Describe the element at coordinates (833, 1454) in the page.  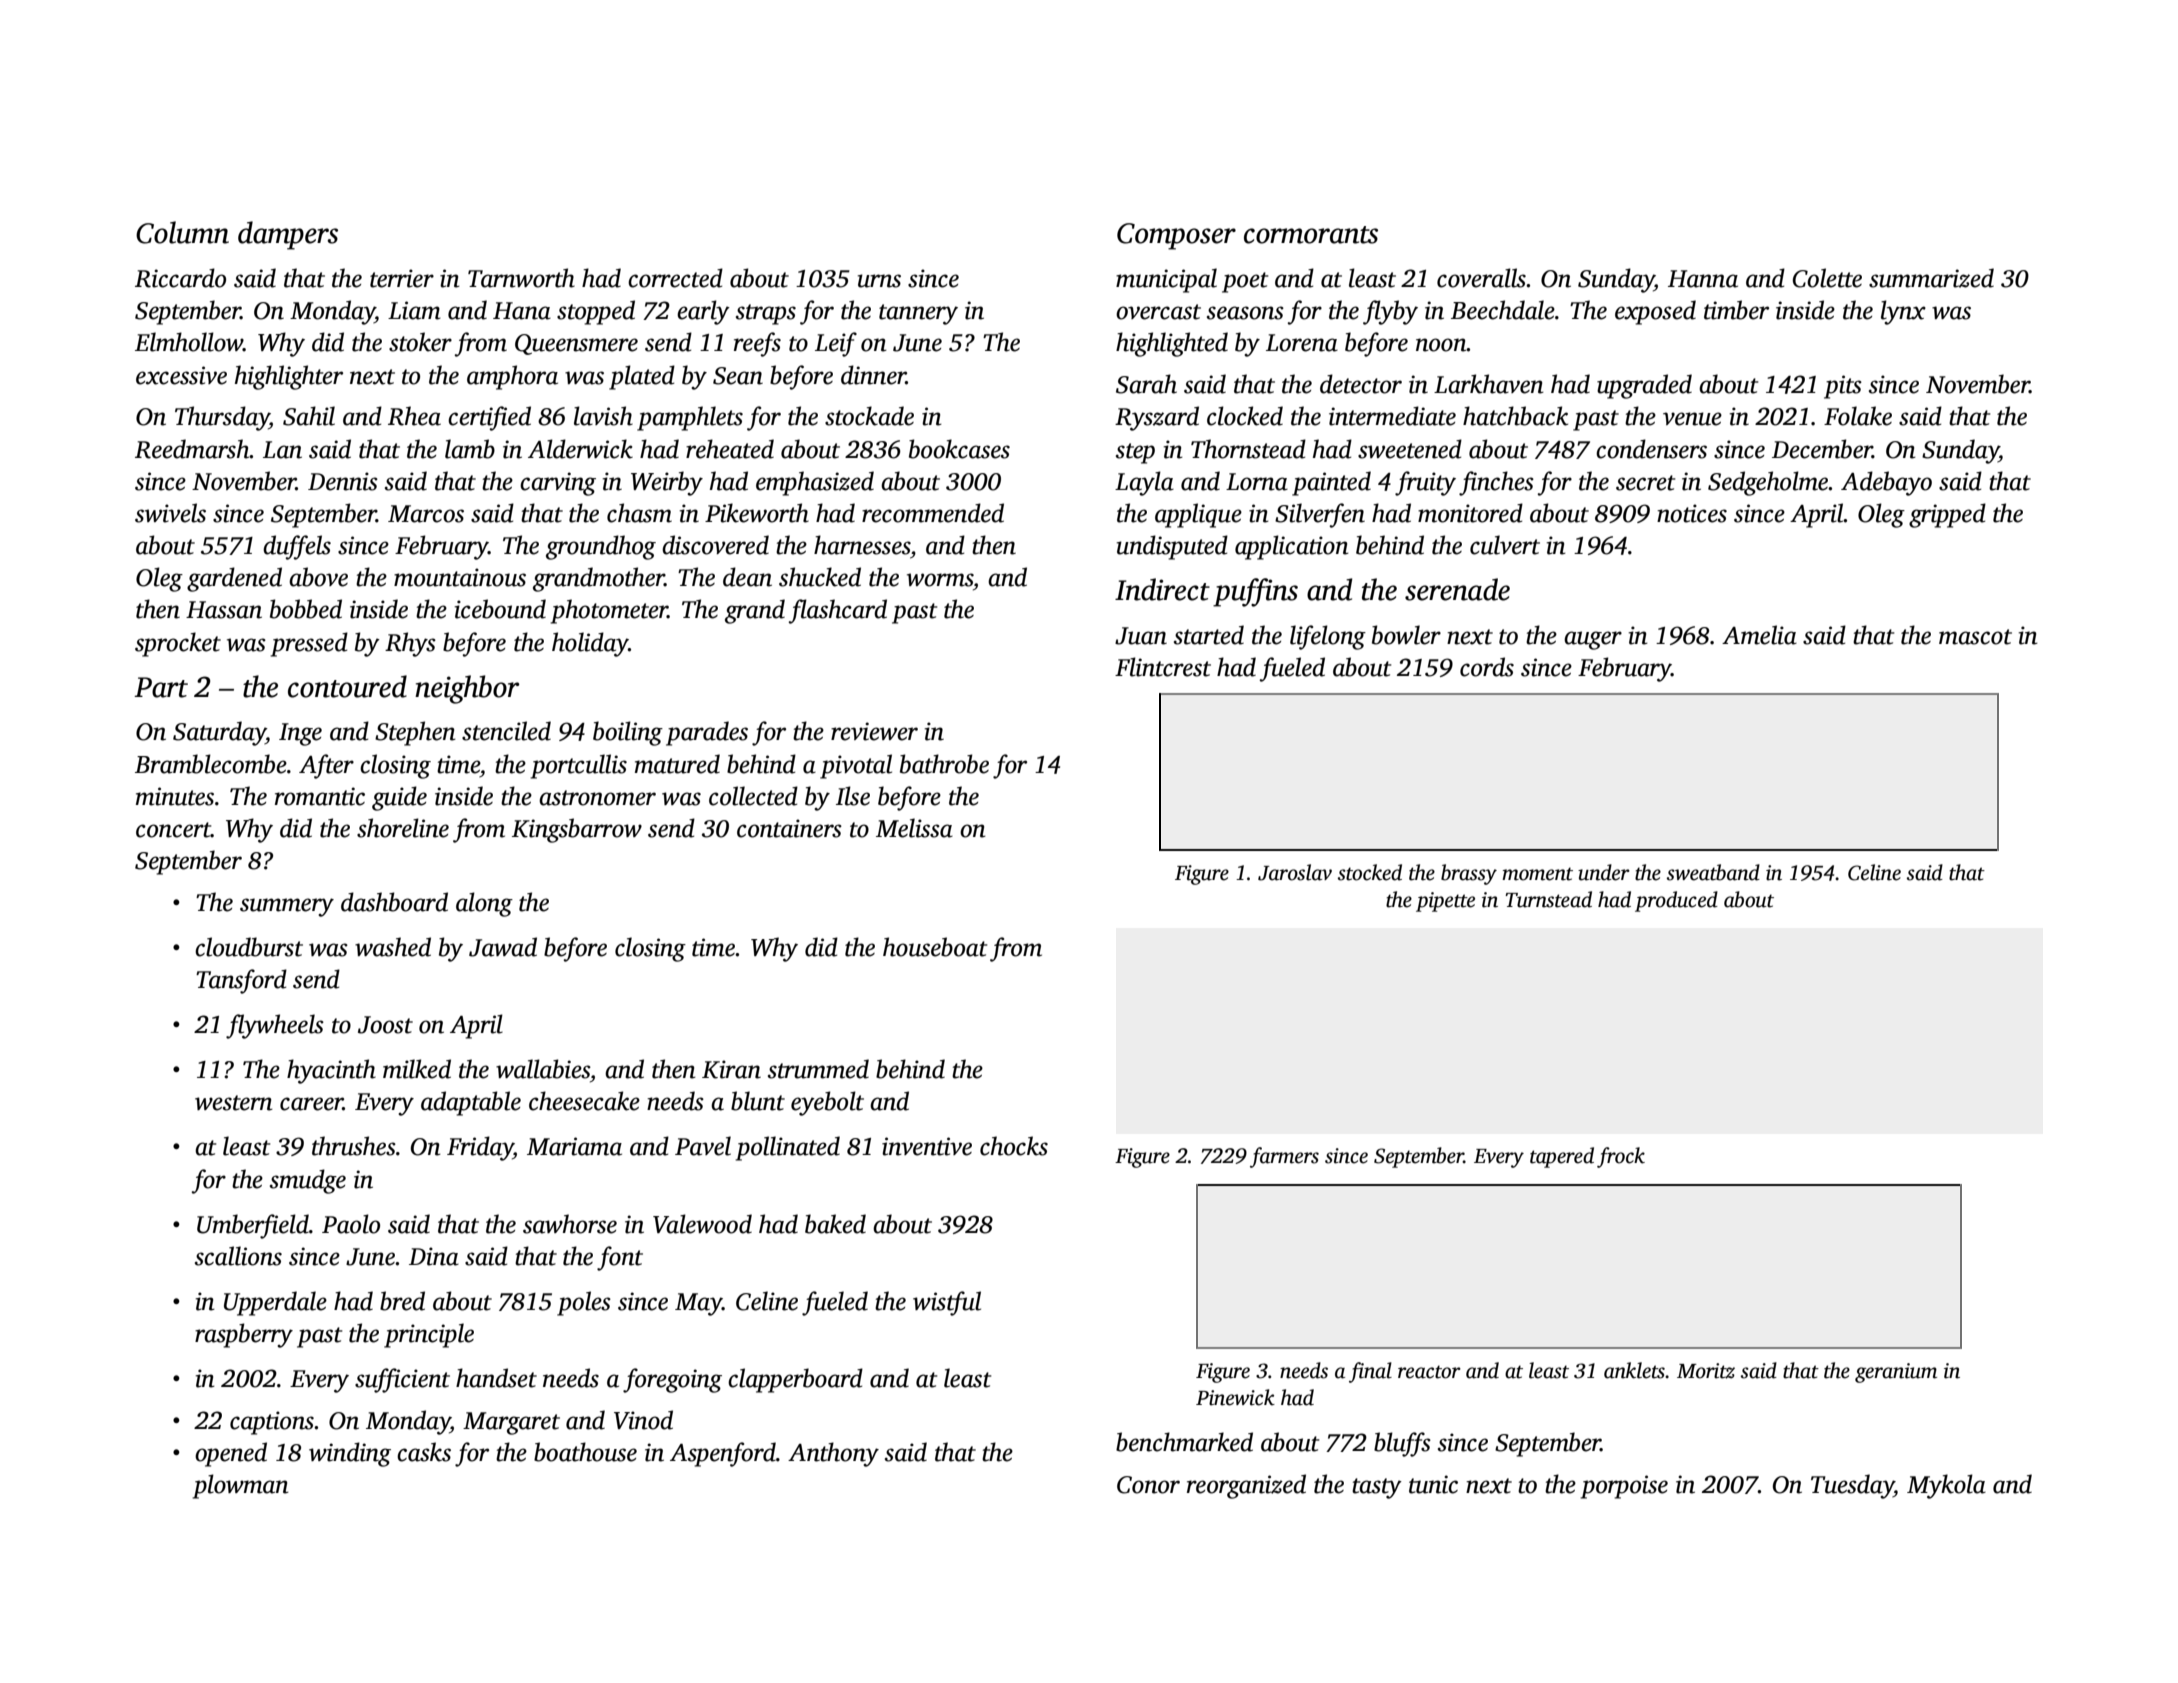
I see `Anthony` at that location.
